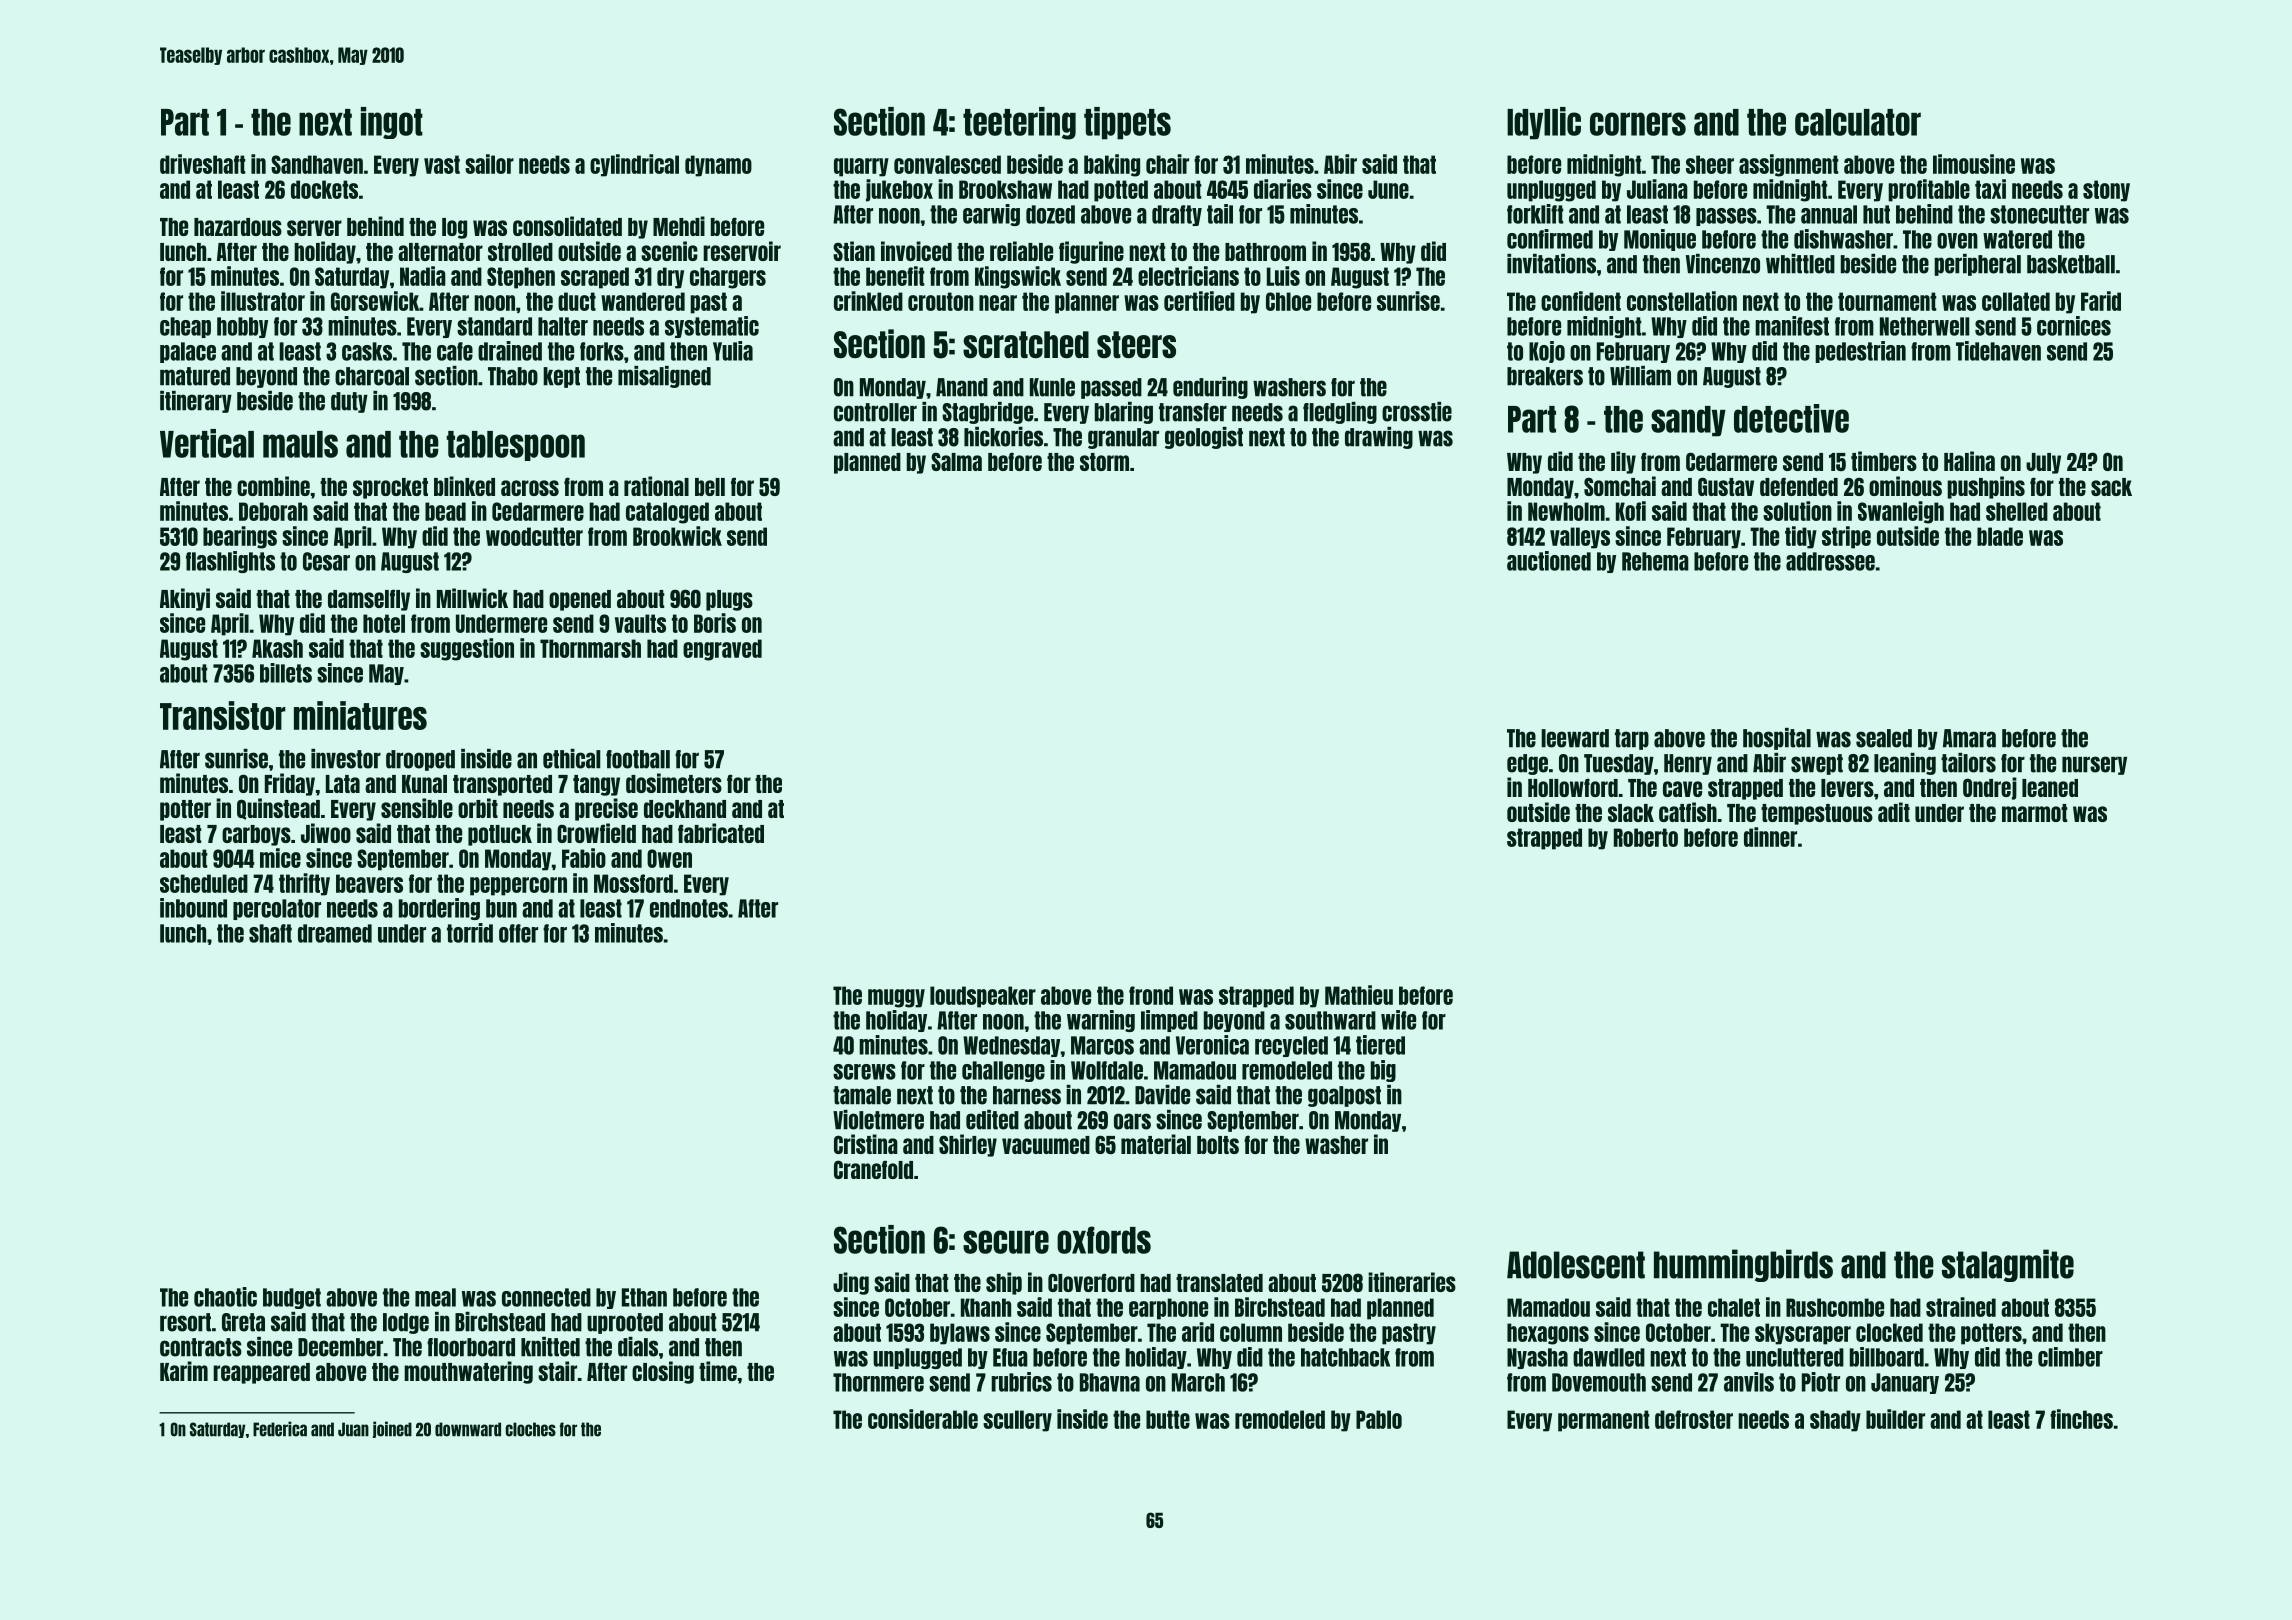 This page has height=1620, width=2292. What do you see at coordinates (1777, 739) in the page?
I see `hospital` at bounding box center [1777, 739].
